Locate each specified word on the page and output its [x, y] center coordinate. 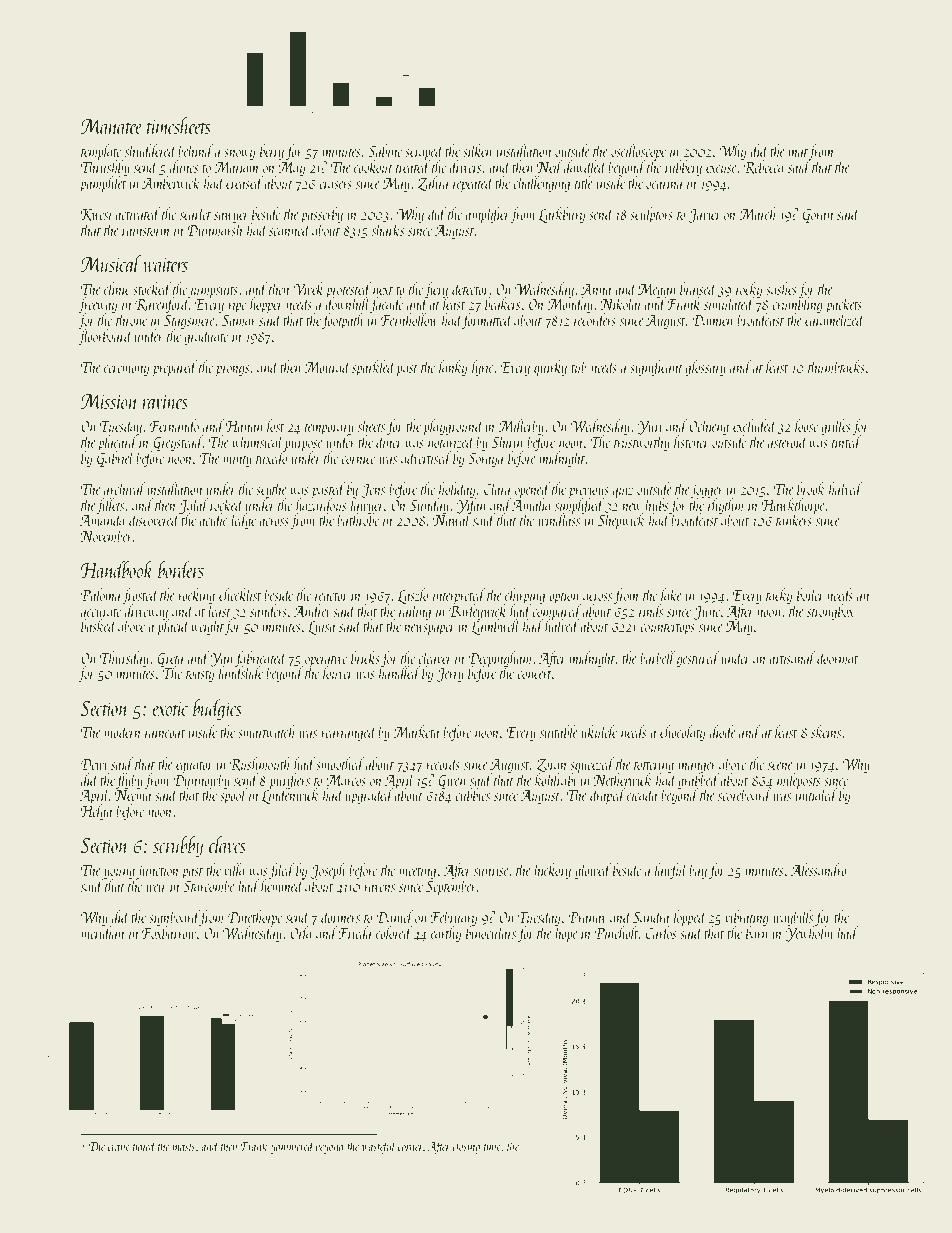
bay [698, 871]
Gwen [452, 782]
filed [282, 871]
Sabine [385, 150]
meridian [103, 932]
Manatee [111, 126]
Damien [713, 320]
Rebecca [764, 167]
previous [589, 491]
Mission [109, 401]
